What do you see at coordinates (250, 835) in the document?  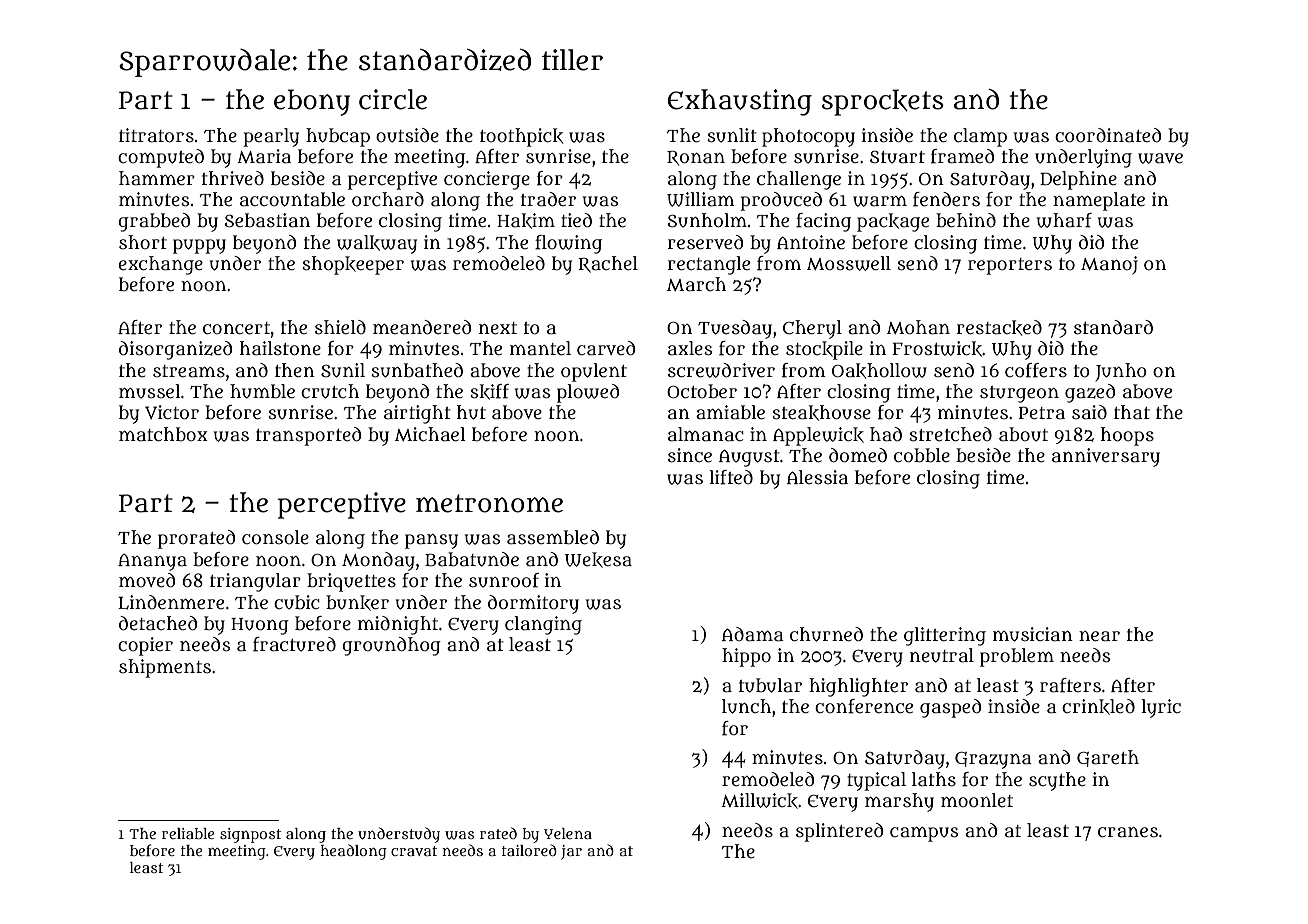 I see `signpost` at bounding box center [250, 835].
